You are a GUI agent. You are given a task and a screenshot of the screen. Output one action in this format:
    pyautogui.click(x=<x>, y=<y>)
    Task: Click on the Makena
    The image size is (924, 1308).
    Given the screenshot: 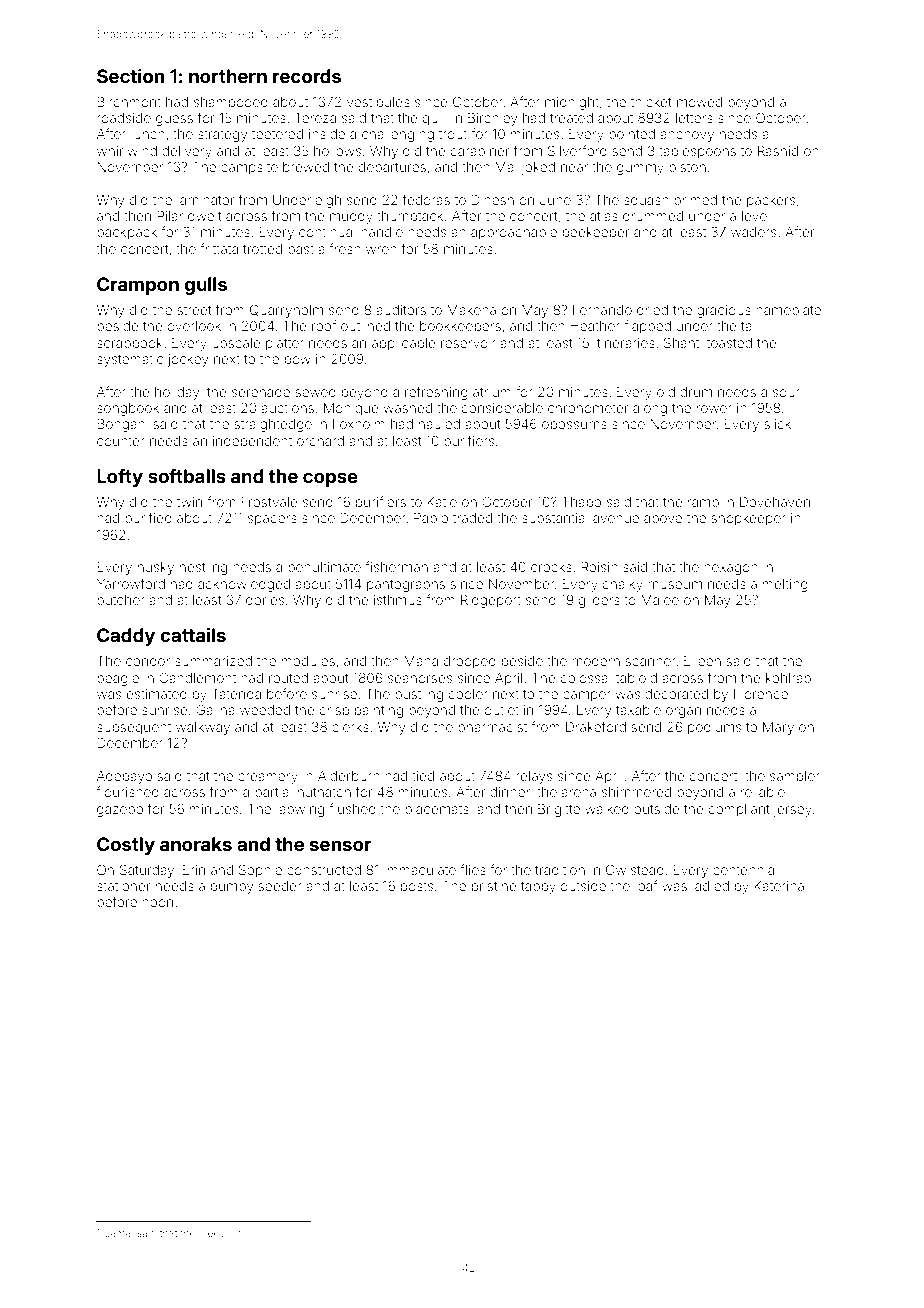 What is the action you would take?
    pyautogui.click(x=471, y=310)
